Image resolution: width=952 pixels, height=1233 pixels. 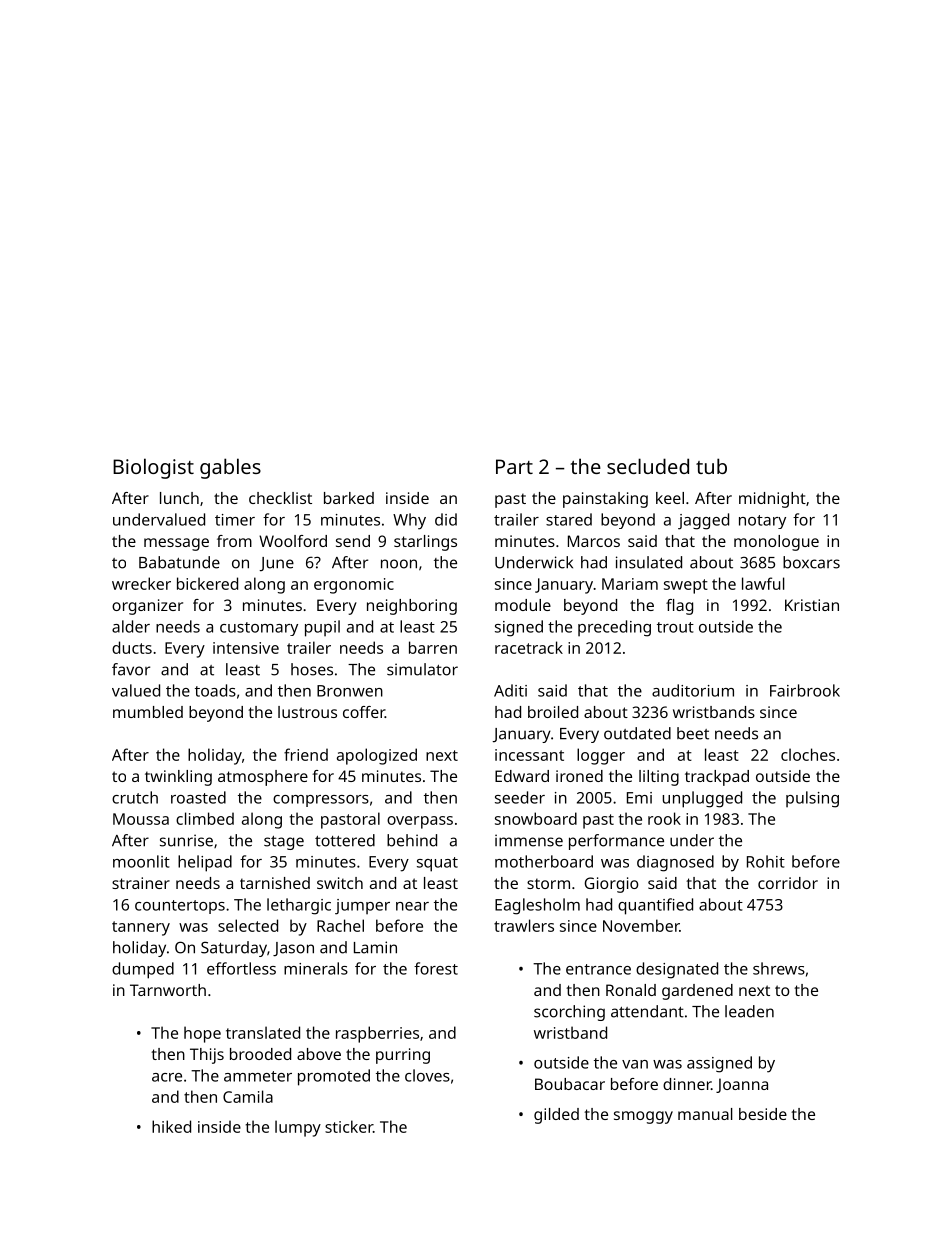 What do you see at coordinates (263, 778) in the image?
I see `atmosphere` at bounding box center [263, 778].
